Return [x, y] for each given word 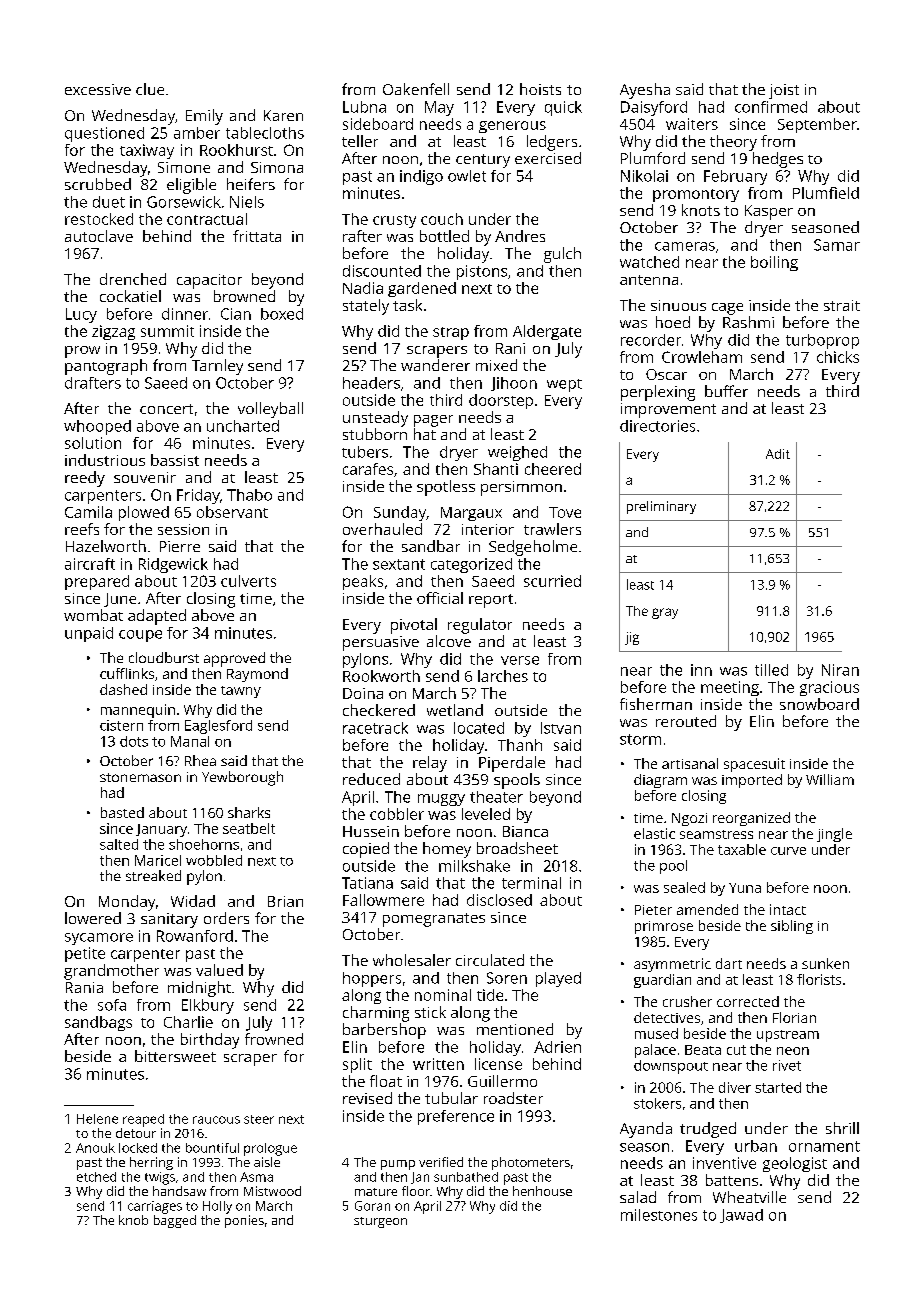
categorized [471, 565]
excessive [98, 89]
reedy [85, 479]
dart [729, 963]
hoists [540, 89]
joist [784, 91]
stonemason [140, 777]
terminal [531, 883]
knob [133, 1220]
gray [665, 613]
